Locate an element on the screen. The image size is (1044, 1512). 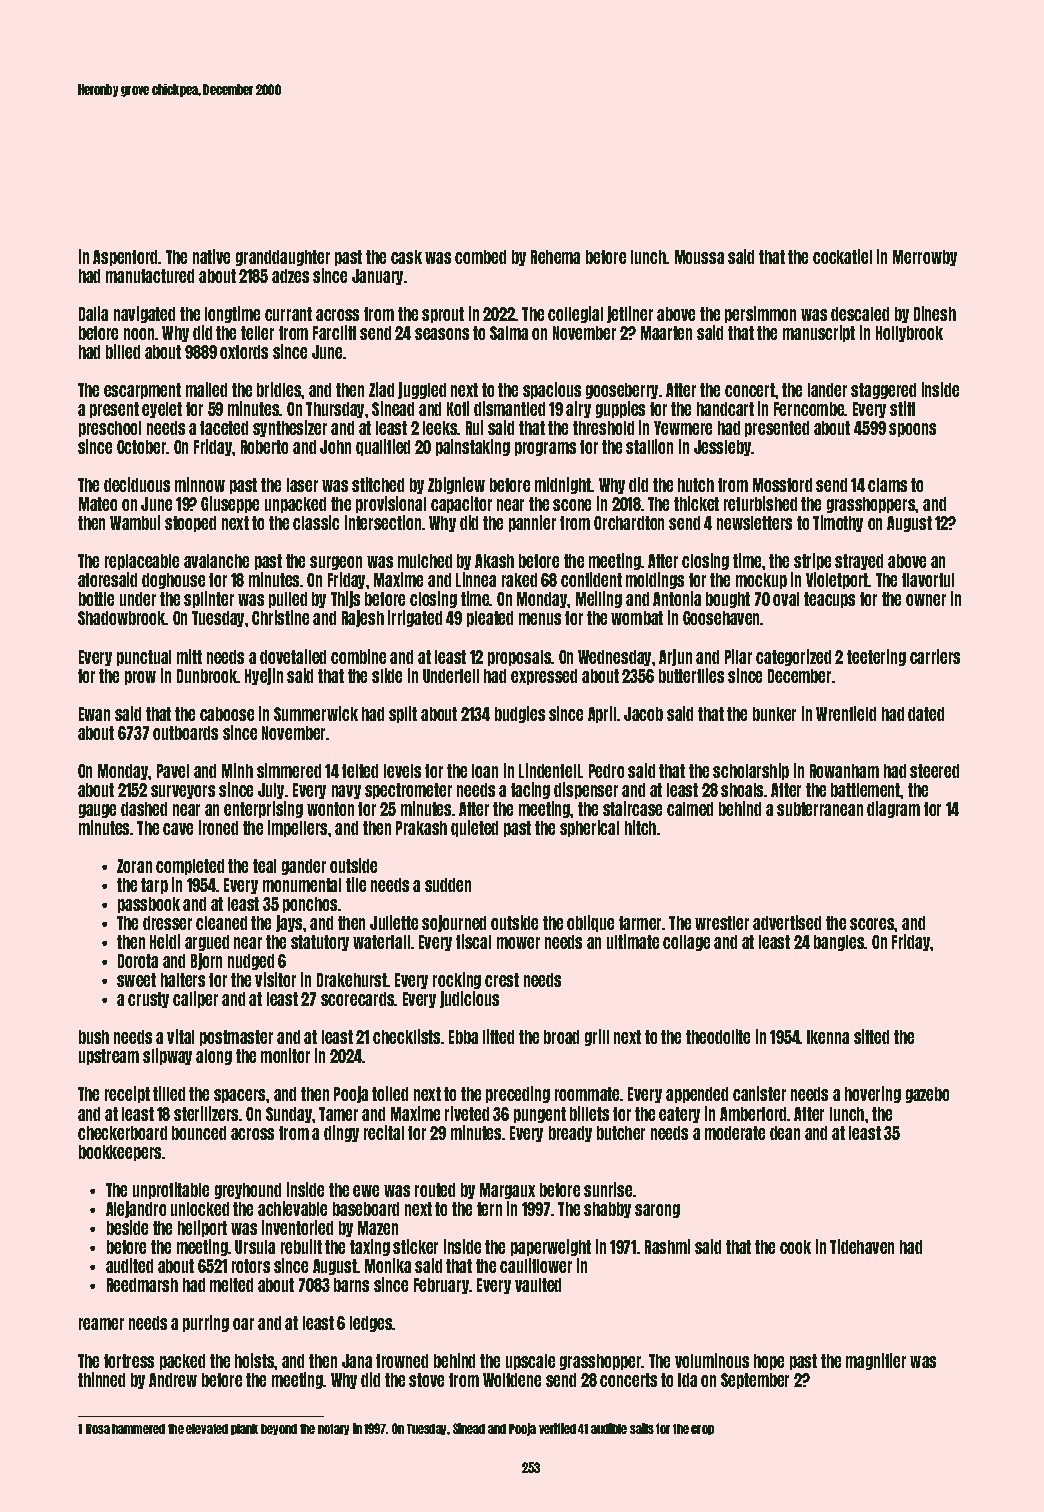
beyond is located at coordinates (279, 1429).
